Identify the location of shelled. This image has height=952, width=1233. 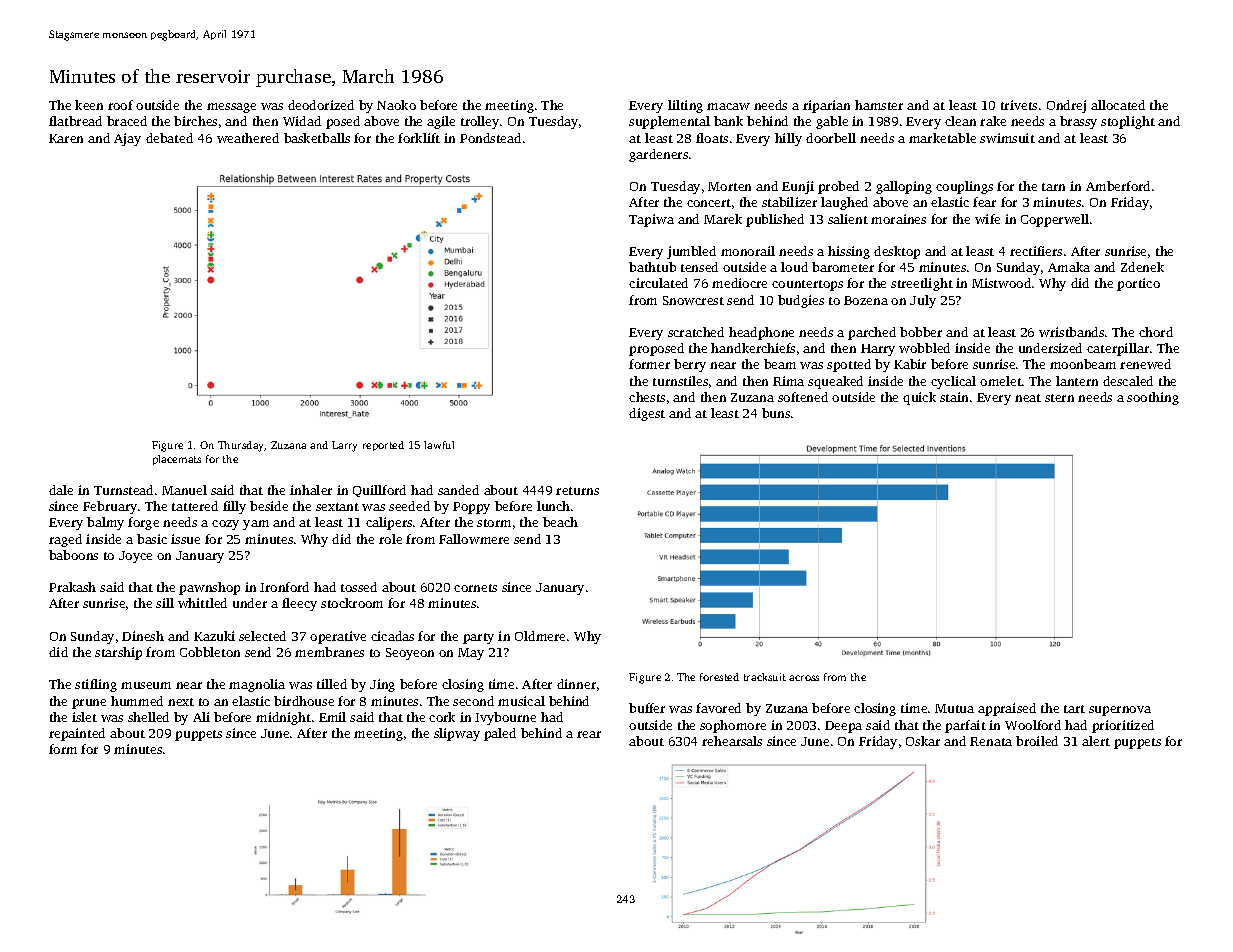
(148, 717).
